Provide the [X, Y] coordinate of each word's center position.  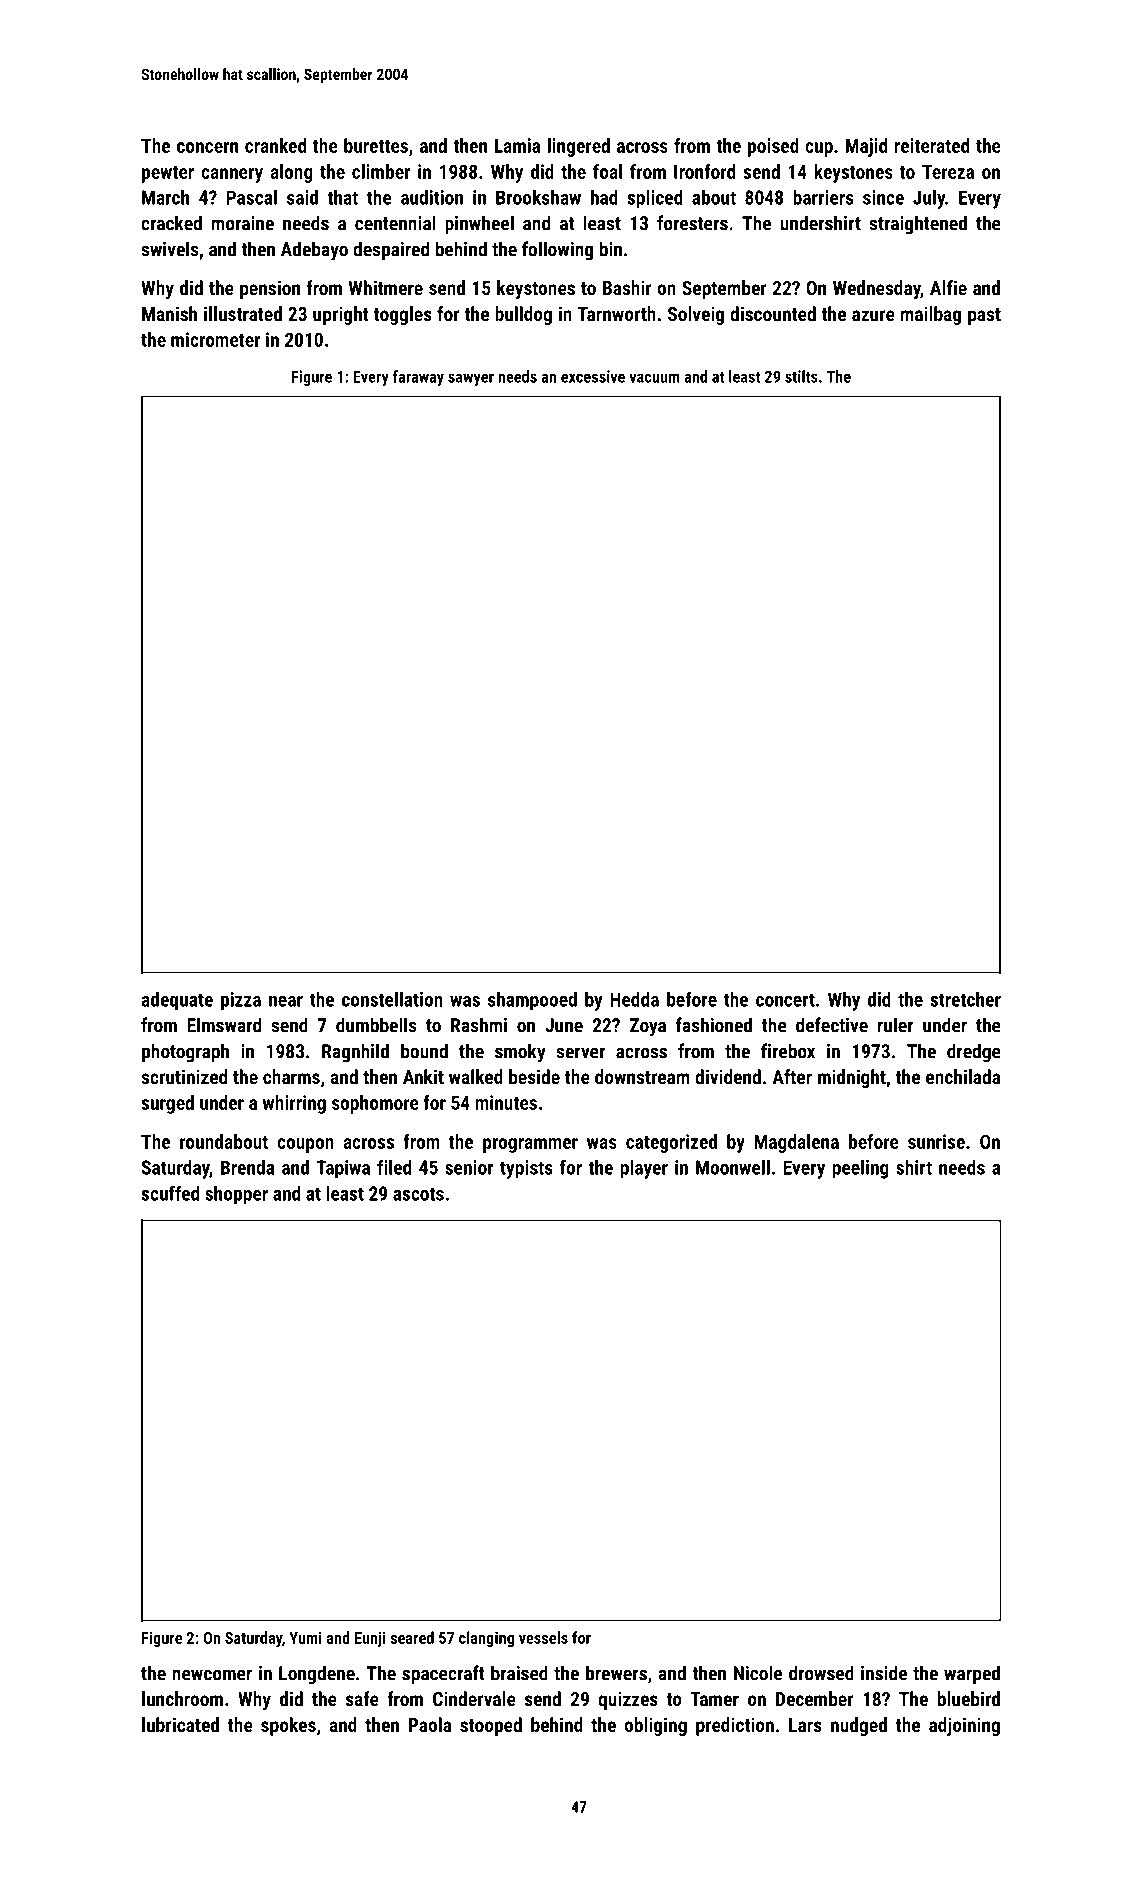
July [929, 199]
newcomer [212, 1675]
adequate [177, 1001]
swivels [170, 249]
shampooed [532, 1001]
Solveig [696, 315]
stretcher [965, 999]
